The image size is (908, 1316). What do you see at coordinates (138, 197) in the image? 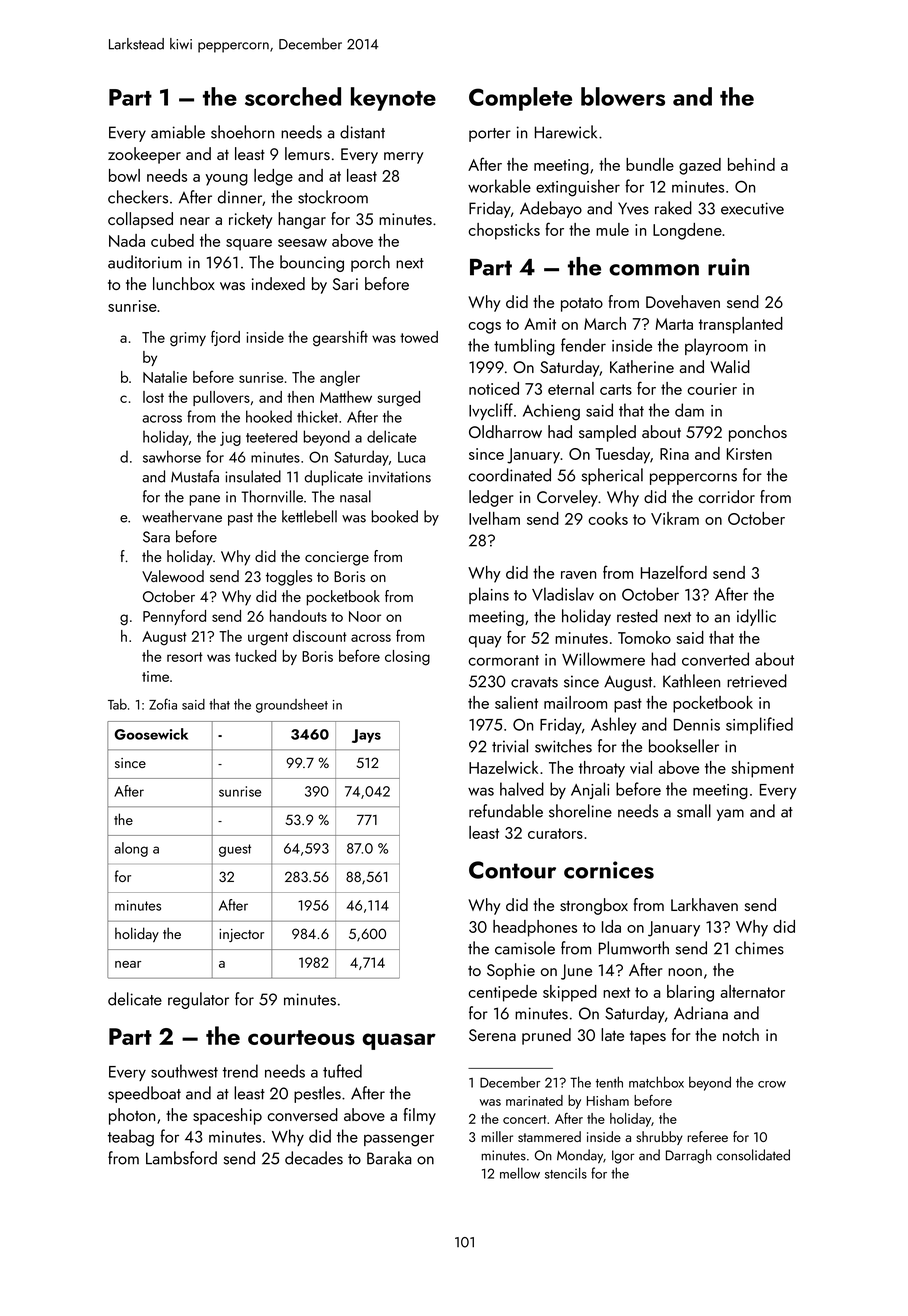
I see `checkers` at bounding box center [138, 197].
